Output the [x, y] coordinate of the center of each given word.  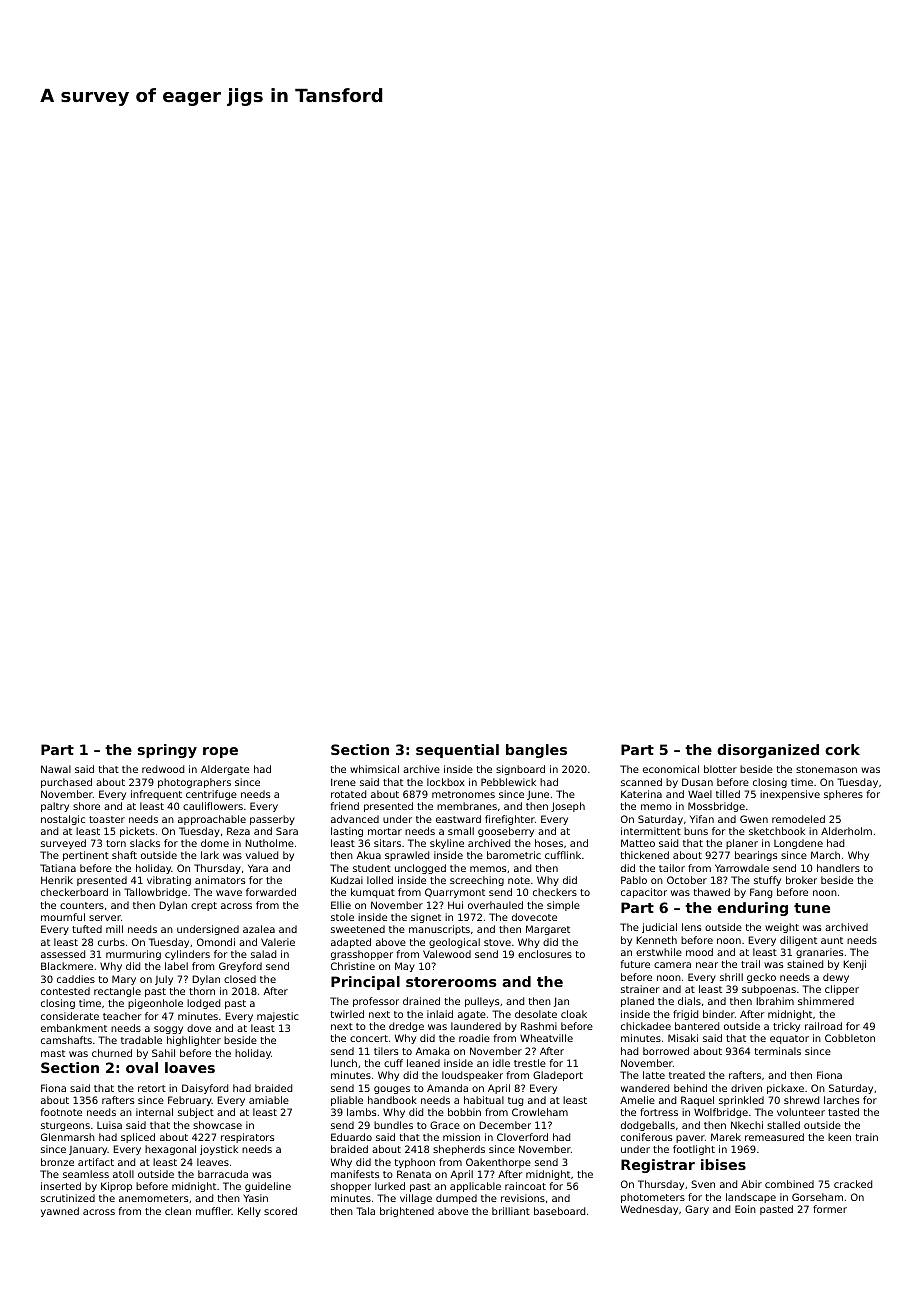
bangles [536, 751]
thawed [712, 892]
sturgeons [65, 1126]
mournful [63, 917]
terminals [778, 1051]
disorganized [768, 751]
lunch [344, 1063]
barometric [514, 855]
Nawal [56, 769]
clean [178, 1211]
